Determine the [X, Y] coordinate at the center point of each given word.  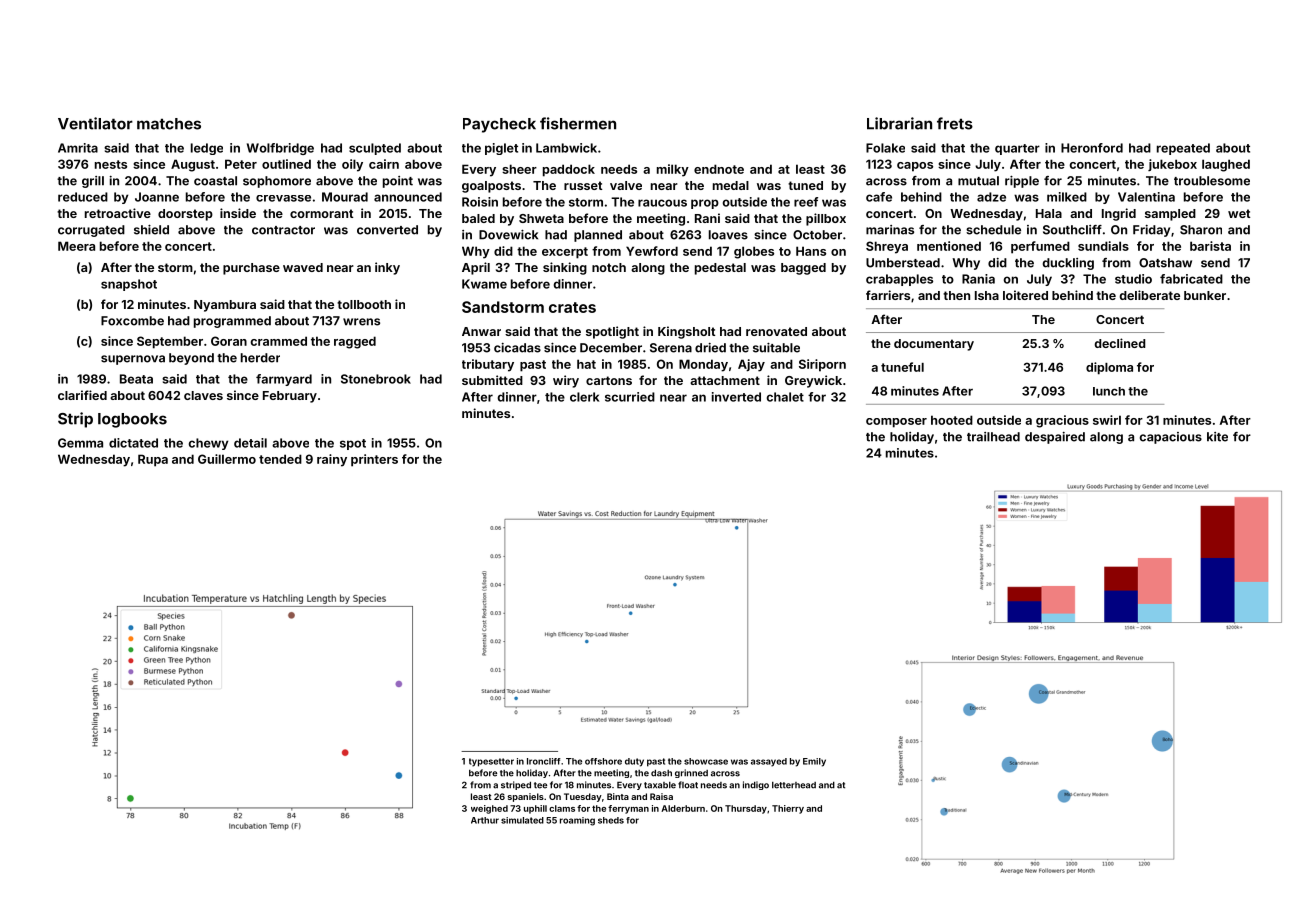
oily [352, 165]
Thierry [788, 809]
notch [609, 267]
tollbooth [364, 304]
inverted [736, 397]
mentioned [949, 246]
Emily [814, 762]
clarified [82, 395]
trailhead [993, 437]
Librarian [899, 123]
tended [280, 459]
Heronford [1092, 148]
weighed [489, 809]
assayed [769, 762]
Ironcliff [544, 761]
